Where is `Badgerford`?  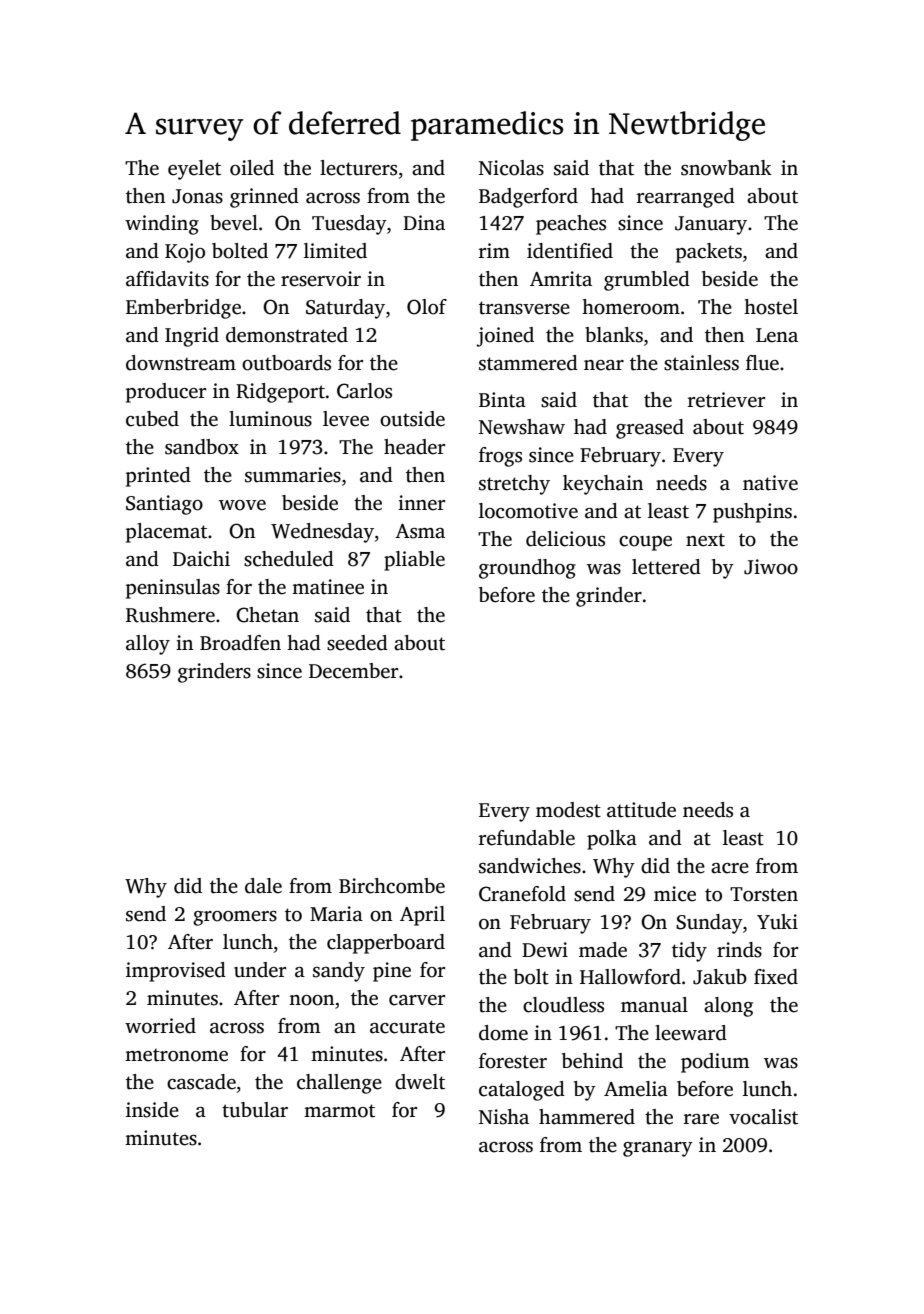
Badgerford is located at coordinates (528, 198).
